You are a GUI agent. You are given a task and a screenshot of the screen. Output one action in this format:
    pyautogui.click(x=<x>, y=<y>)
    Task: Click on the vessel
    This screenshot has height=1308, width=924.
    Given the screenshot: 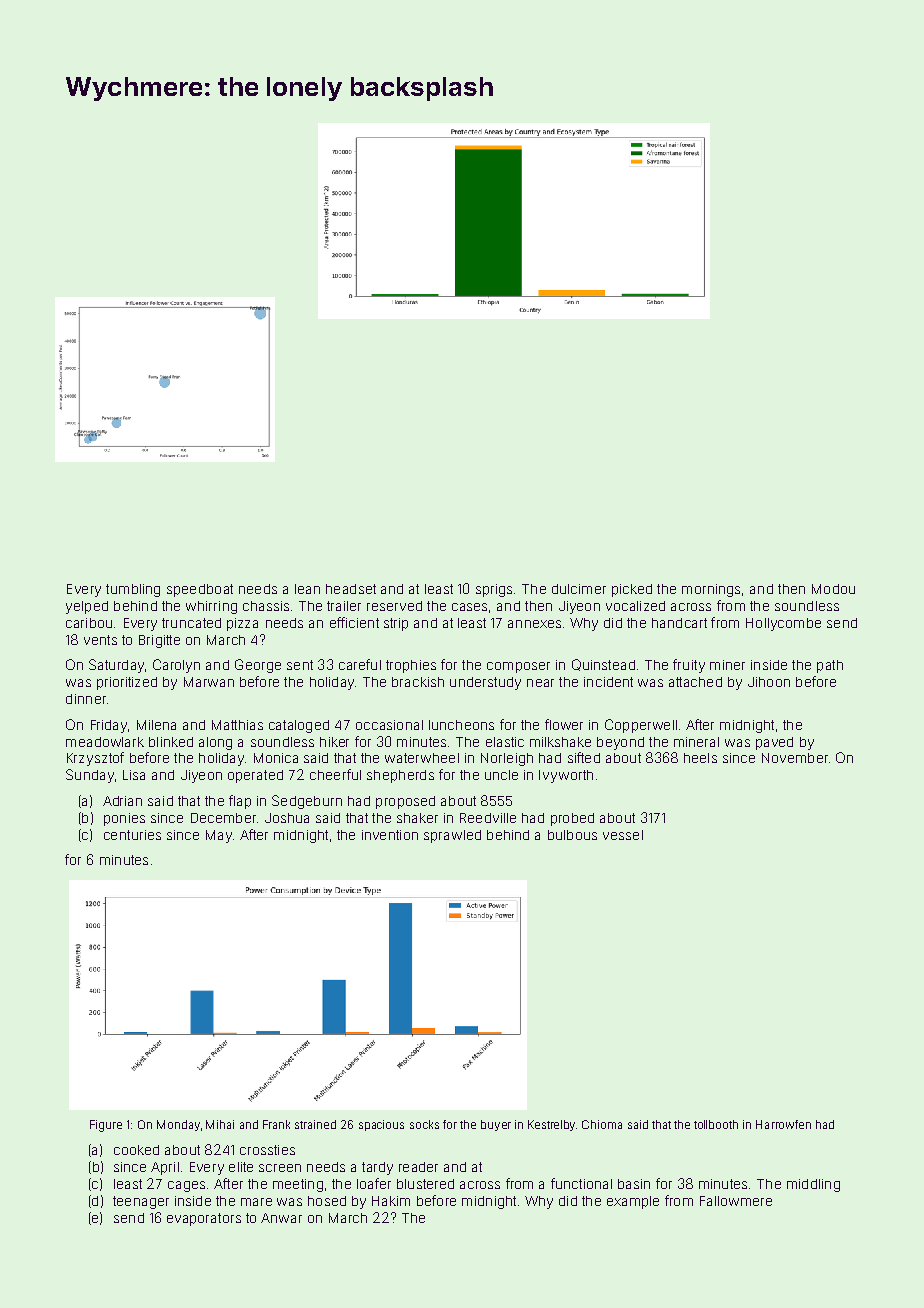 What is the action you would take?
    pyautogui.click(x=623, y=835)
